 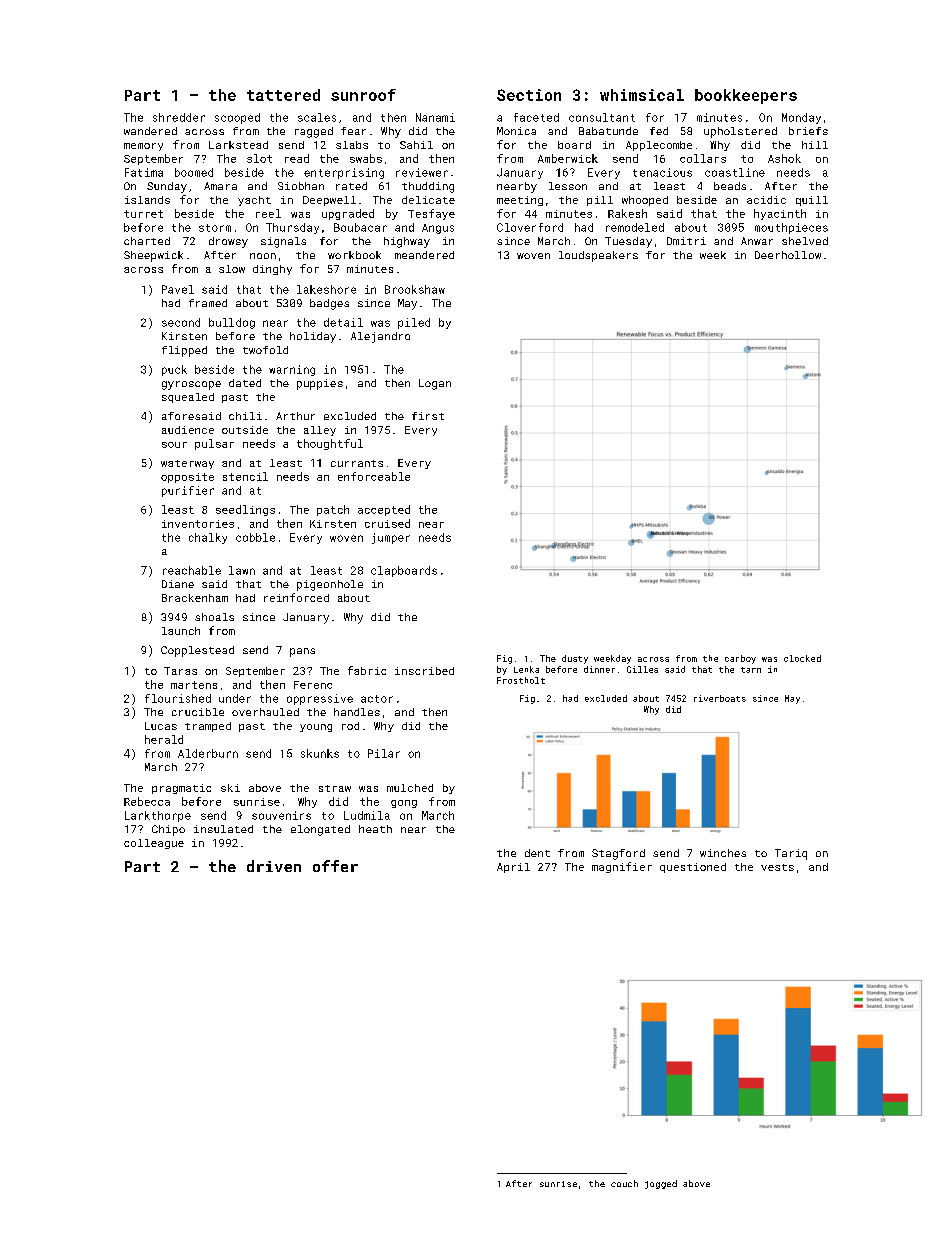 What do you see at coordinates (428, 416) in the image?
I see `first` at bounding box center [428, 416].
